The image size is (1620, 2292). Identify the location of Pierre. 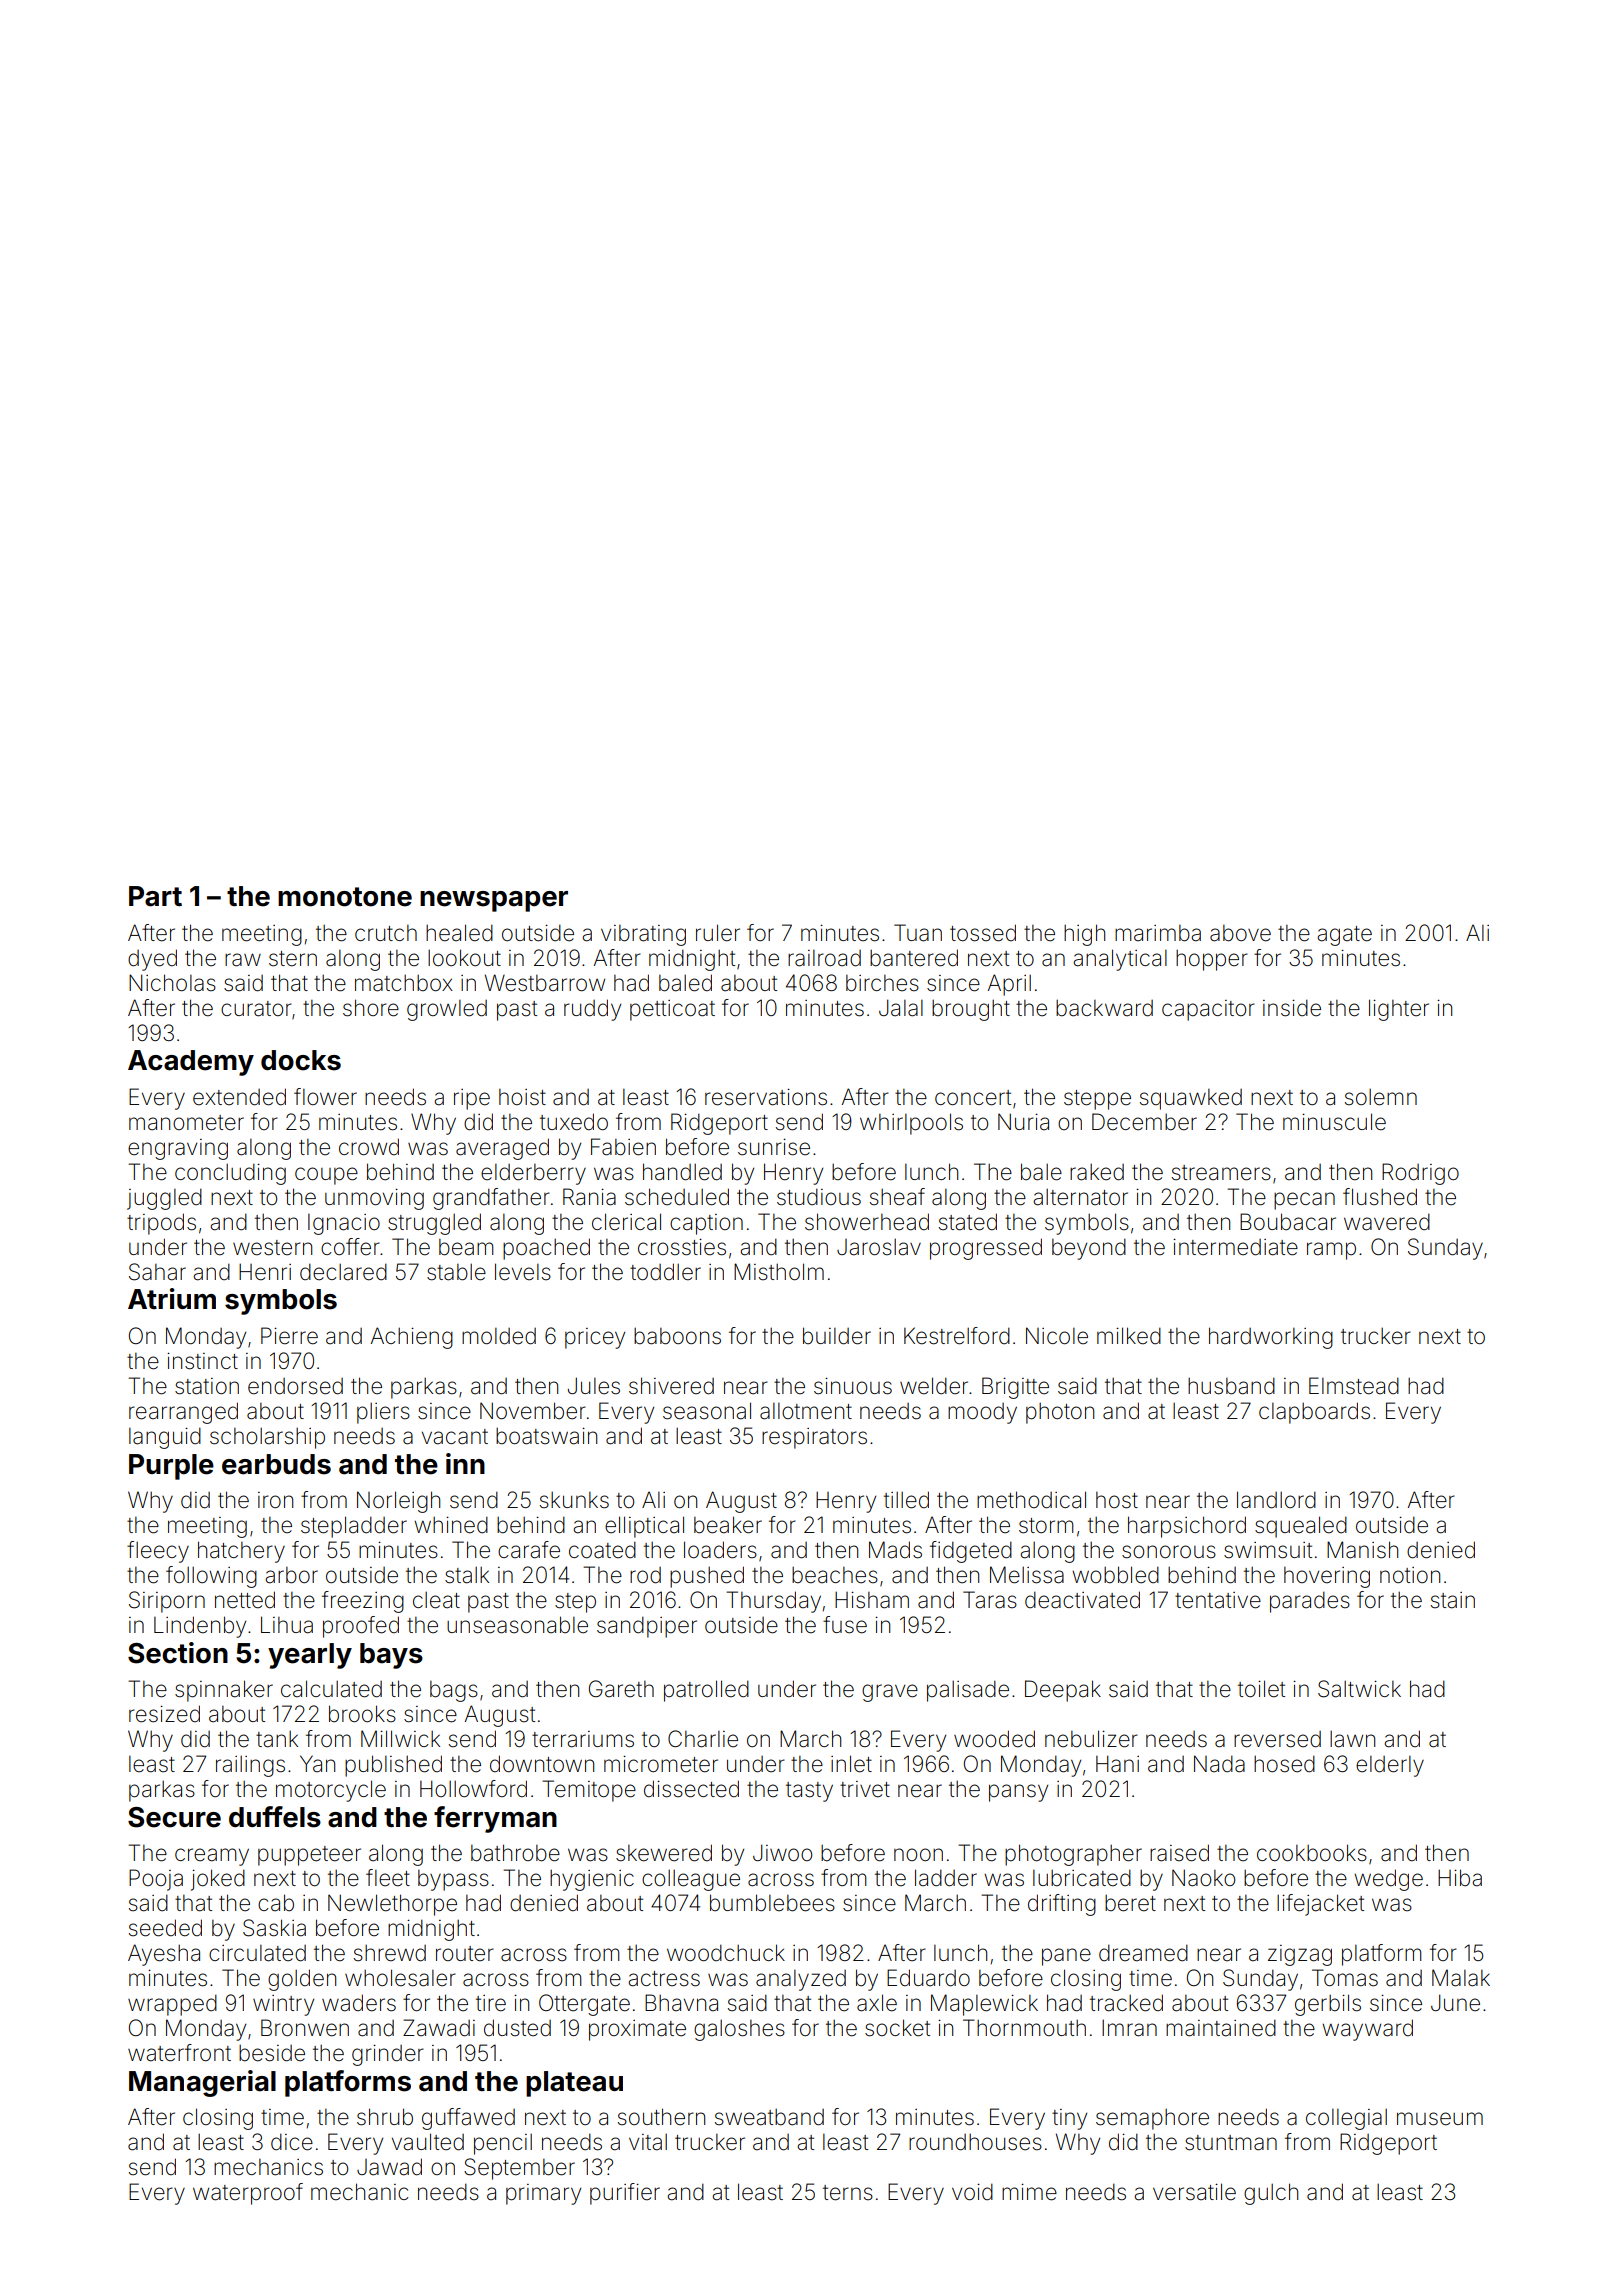
(289, 1336).
